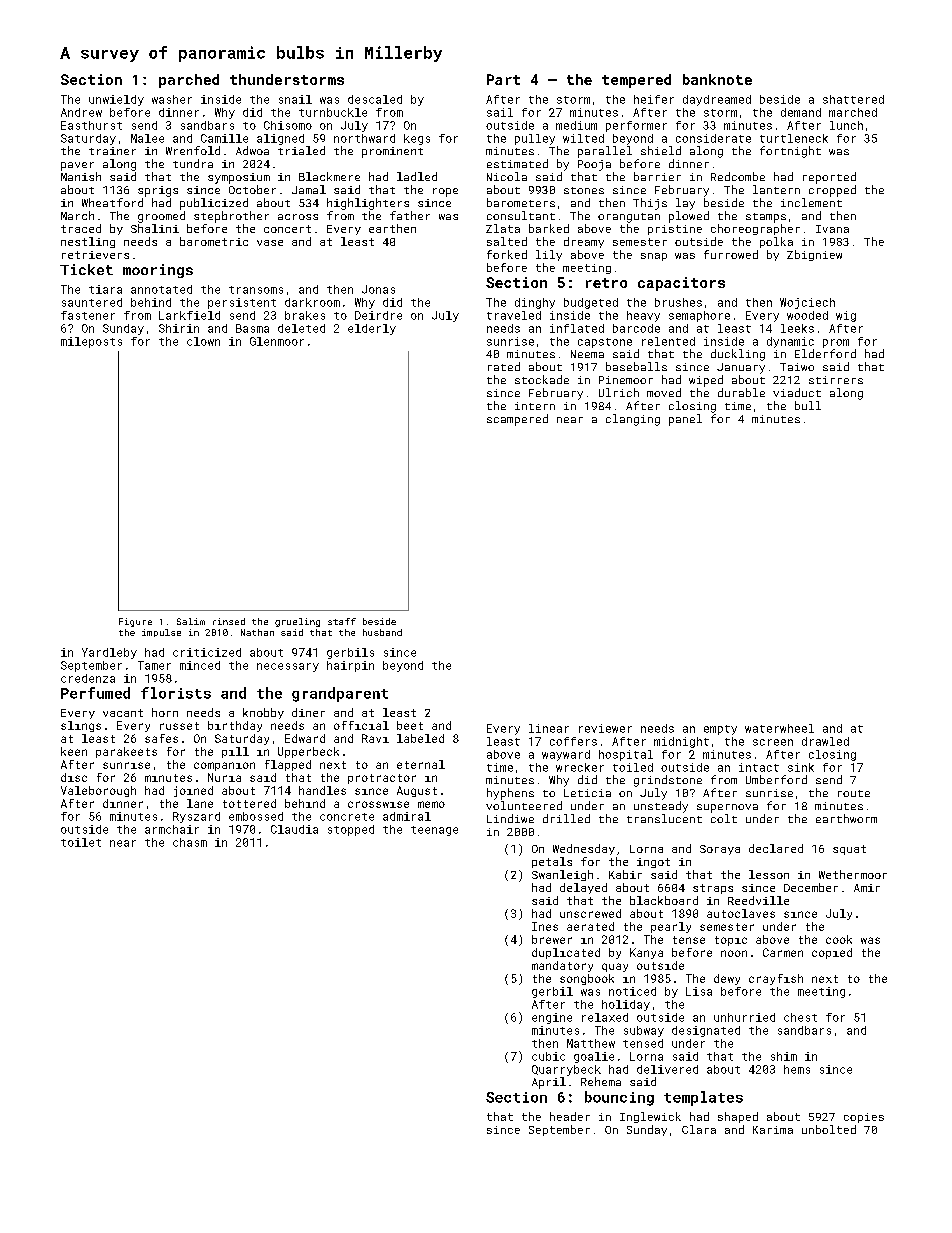 The image size is (952, 1233). Describe the element at coordinates (545, 926) in the screenshot. I see `Ines` at that location.
